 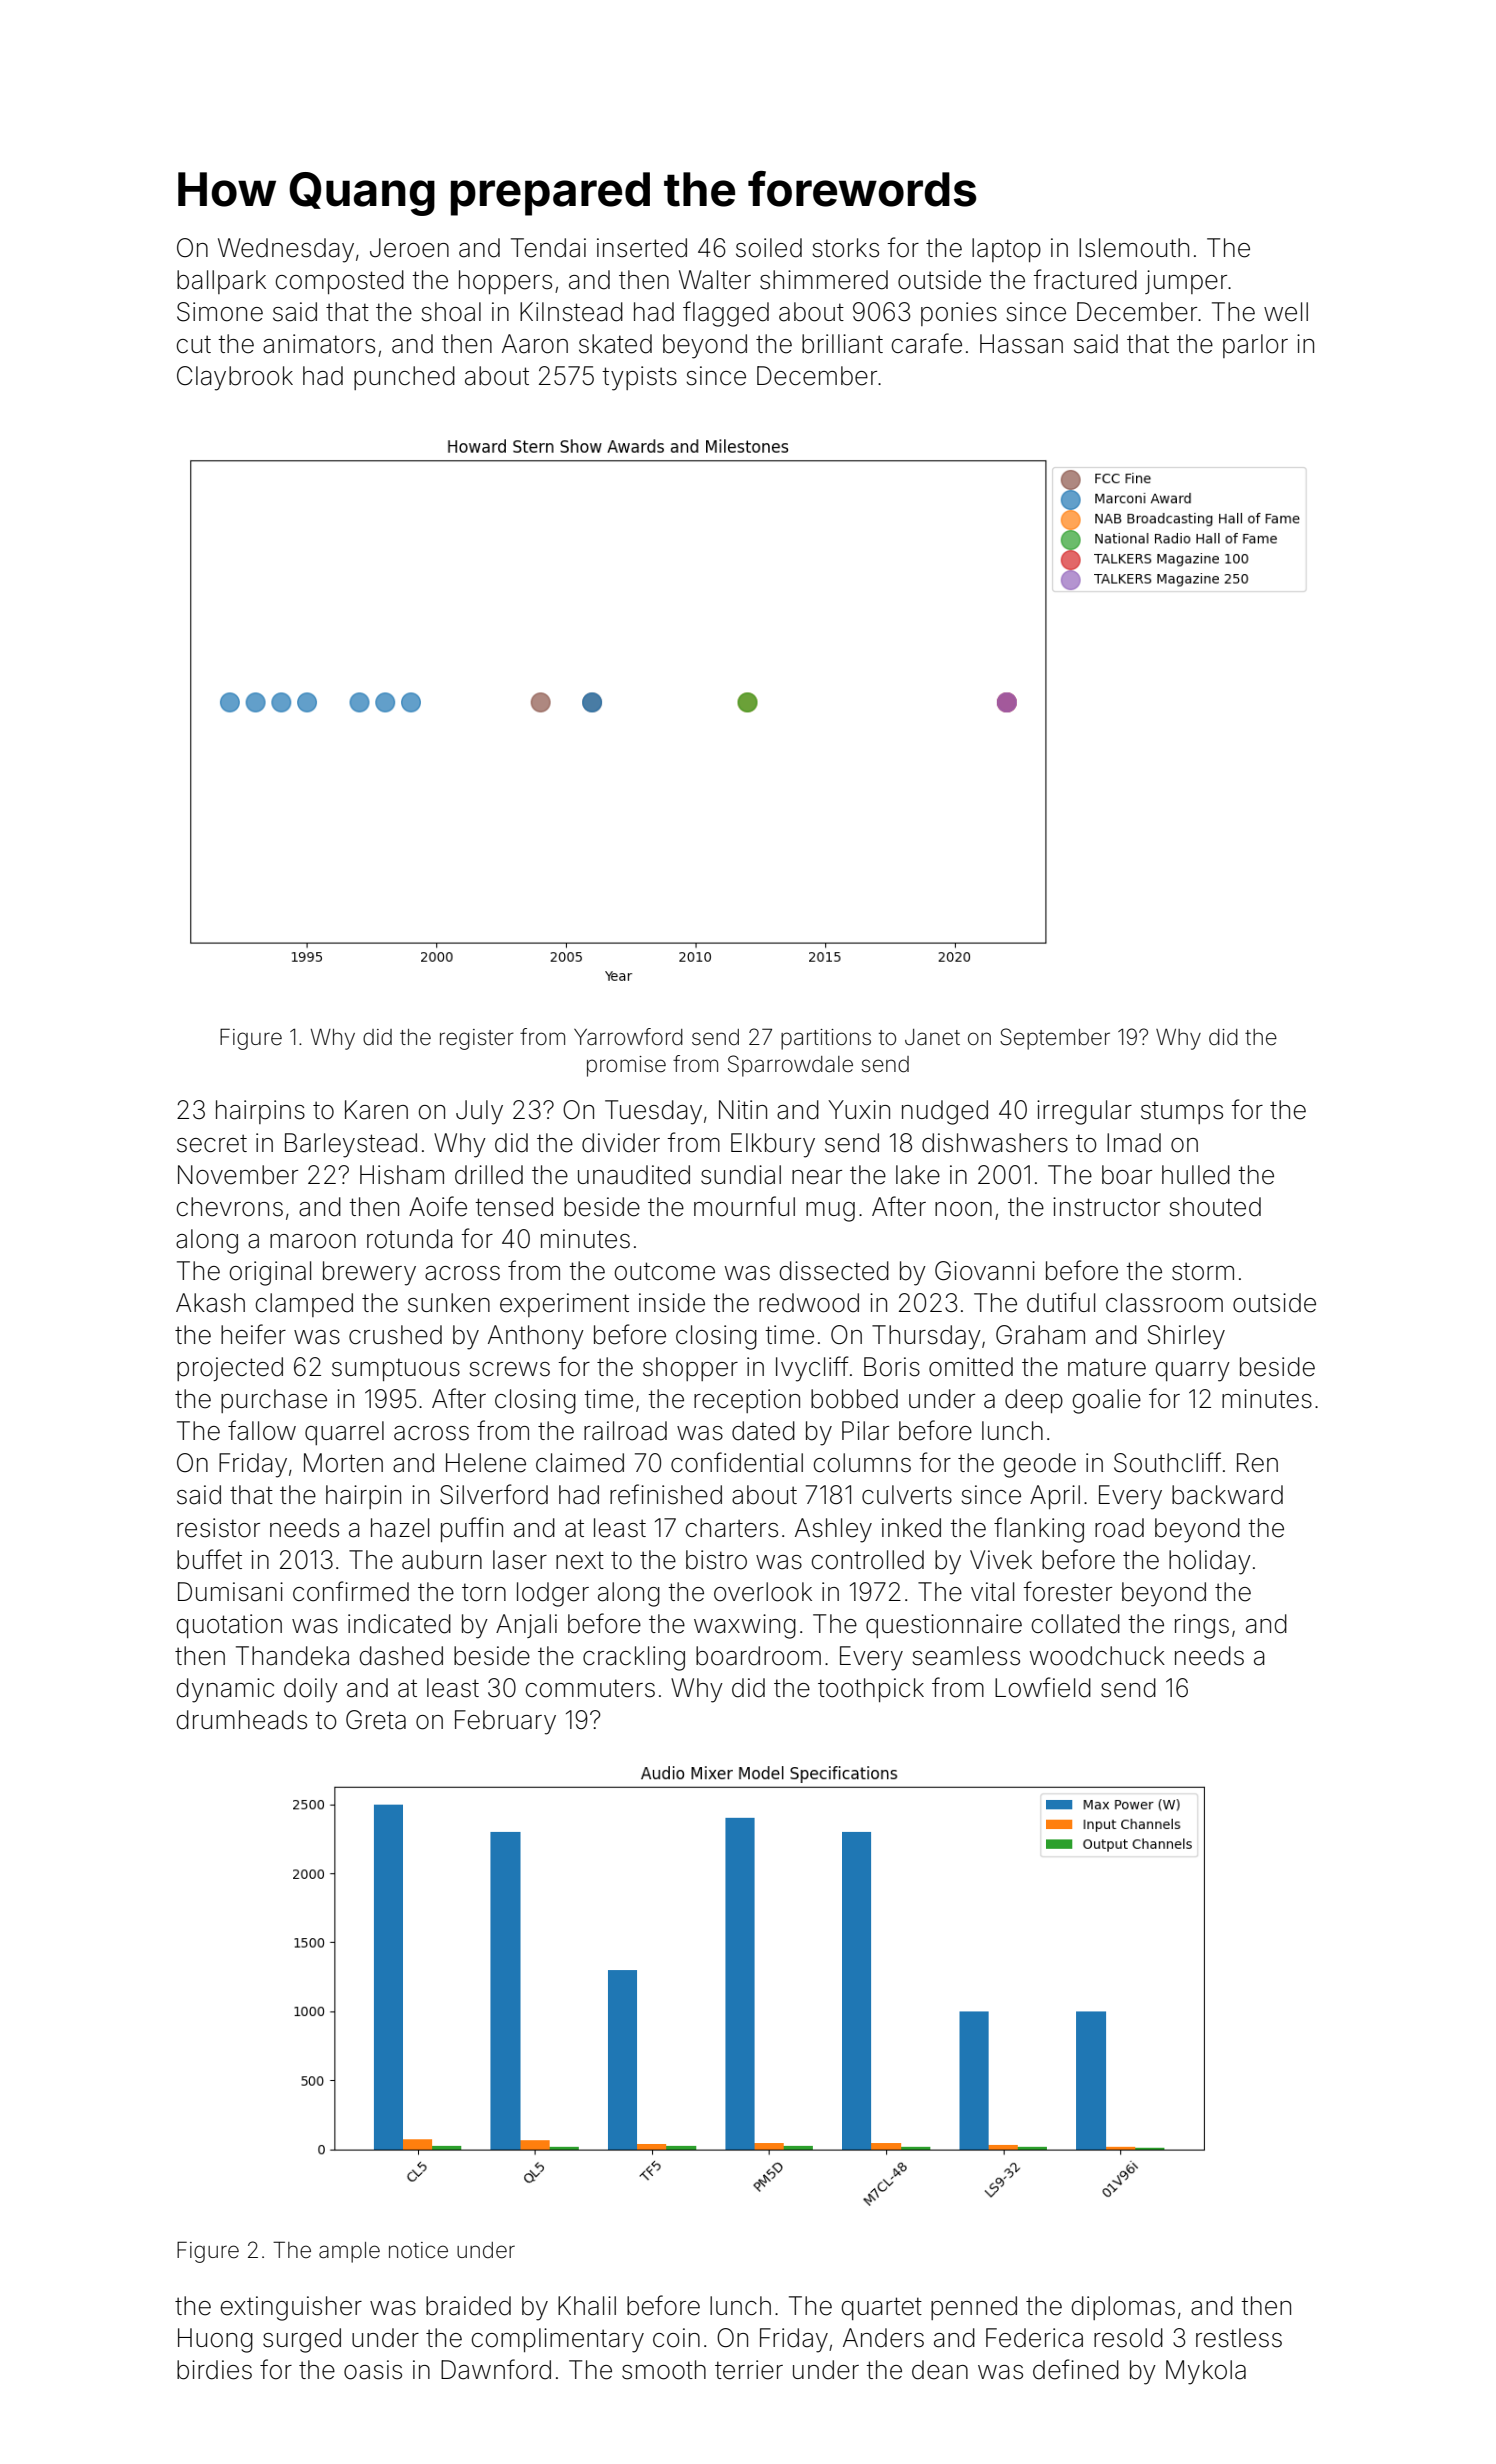 I want to click on projected, so click(x=230, y=1369).
